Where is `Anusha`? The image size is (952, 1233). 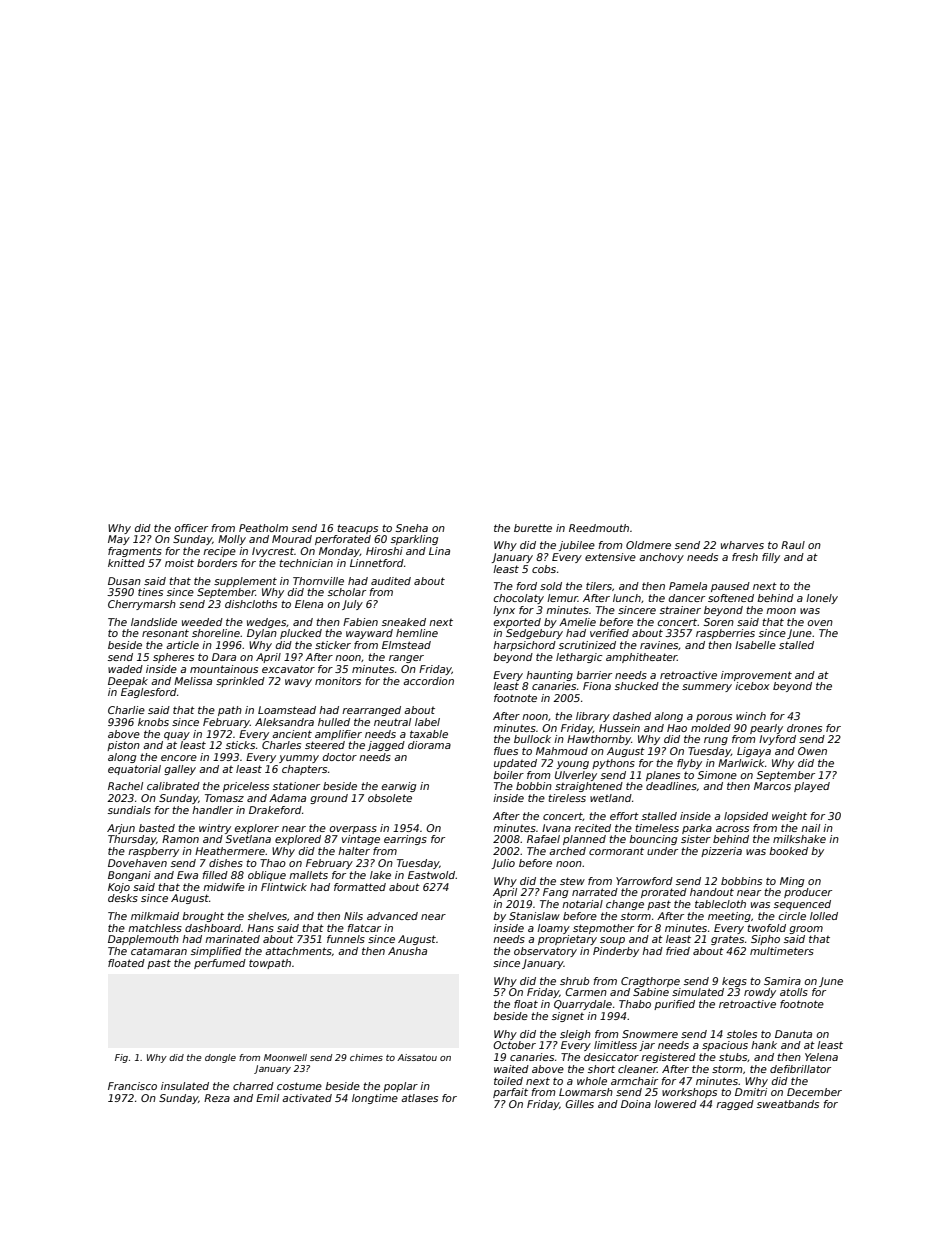
Anusha is located at coordinates (407, 951).
